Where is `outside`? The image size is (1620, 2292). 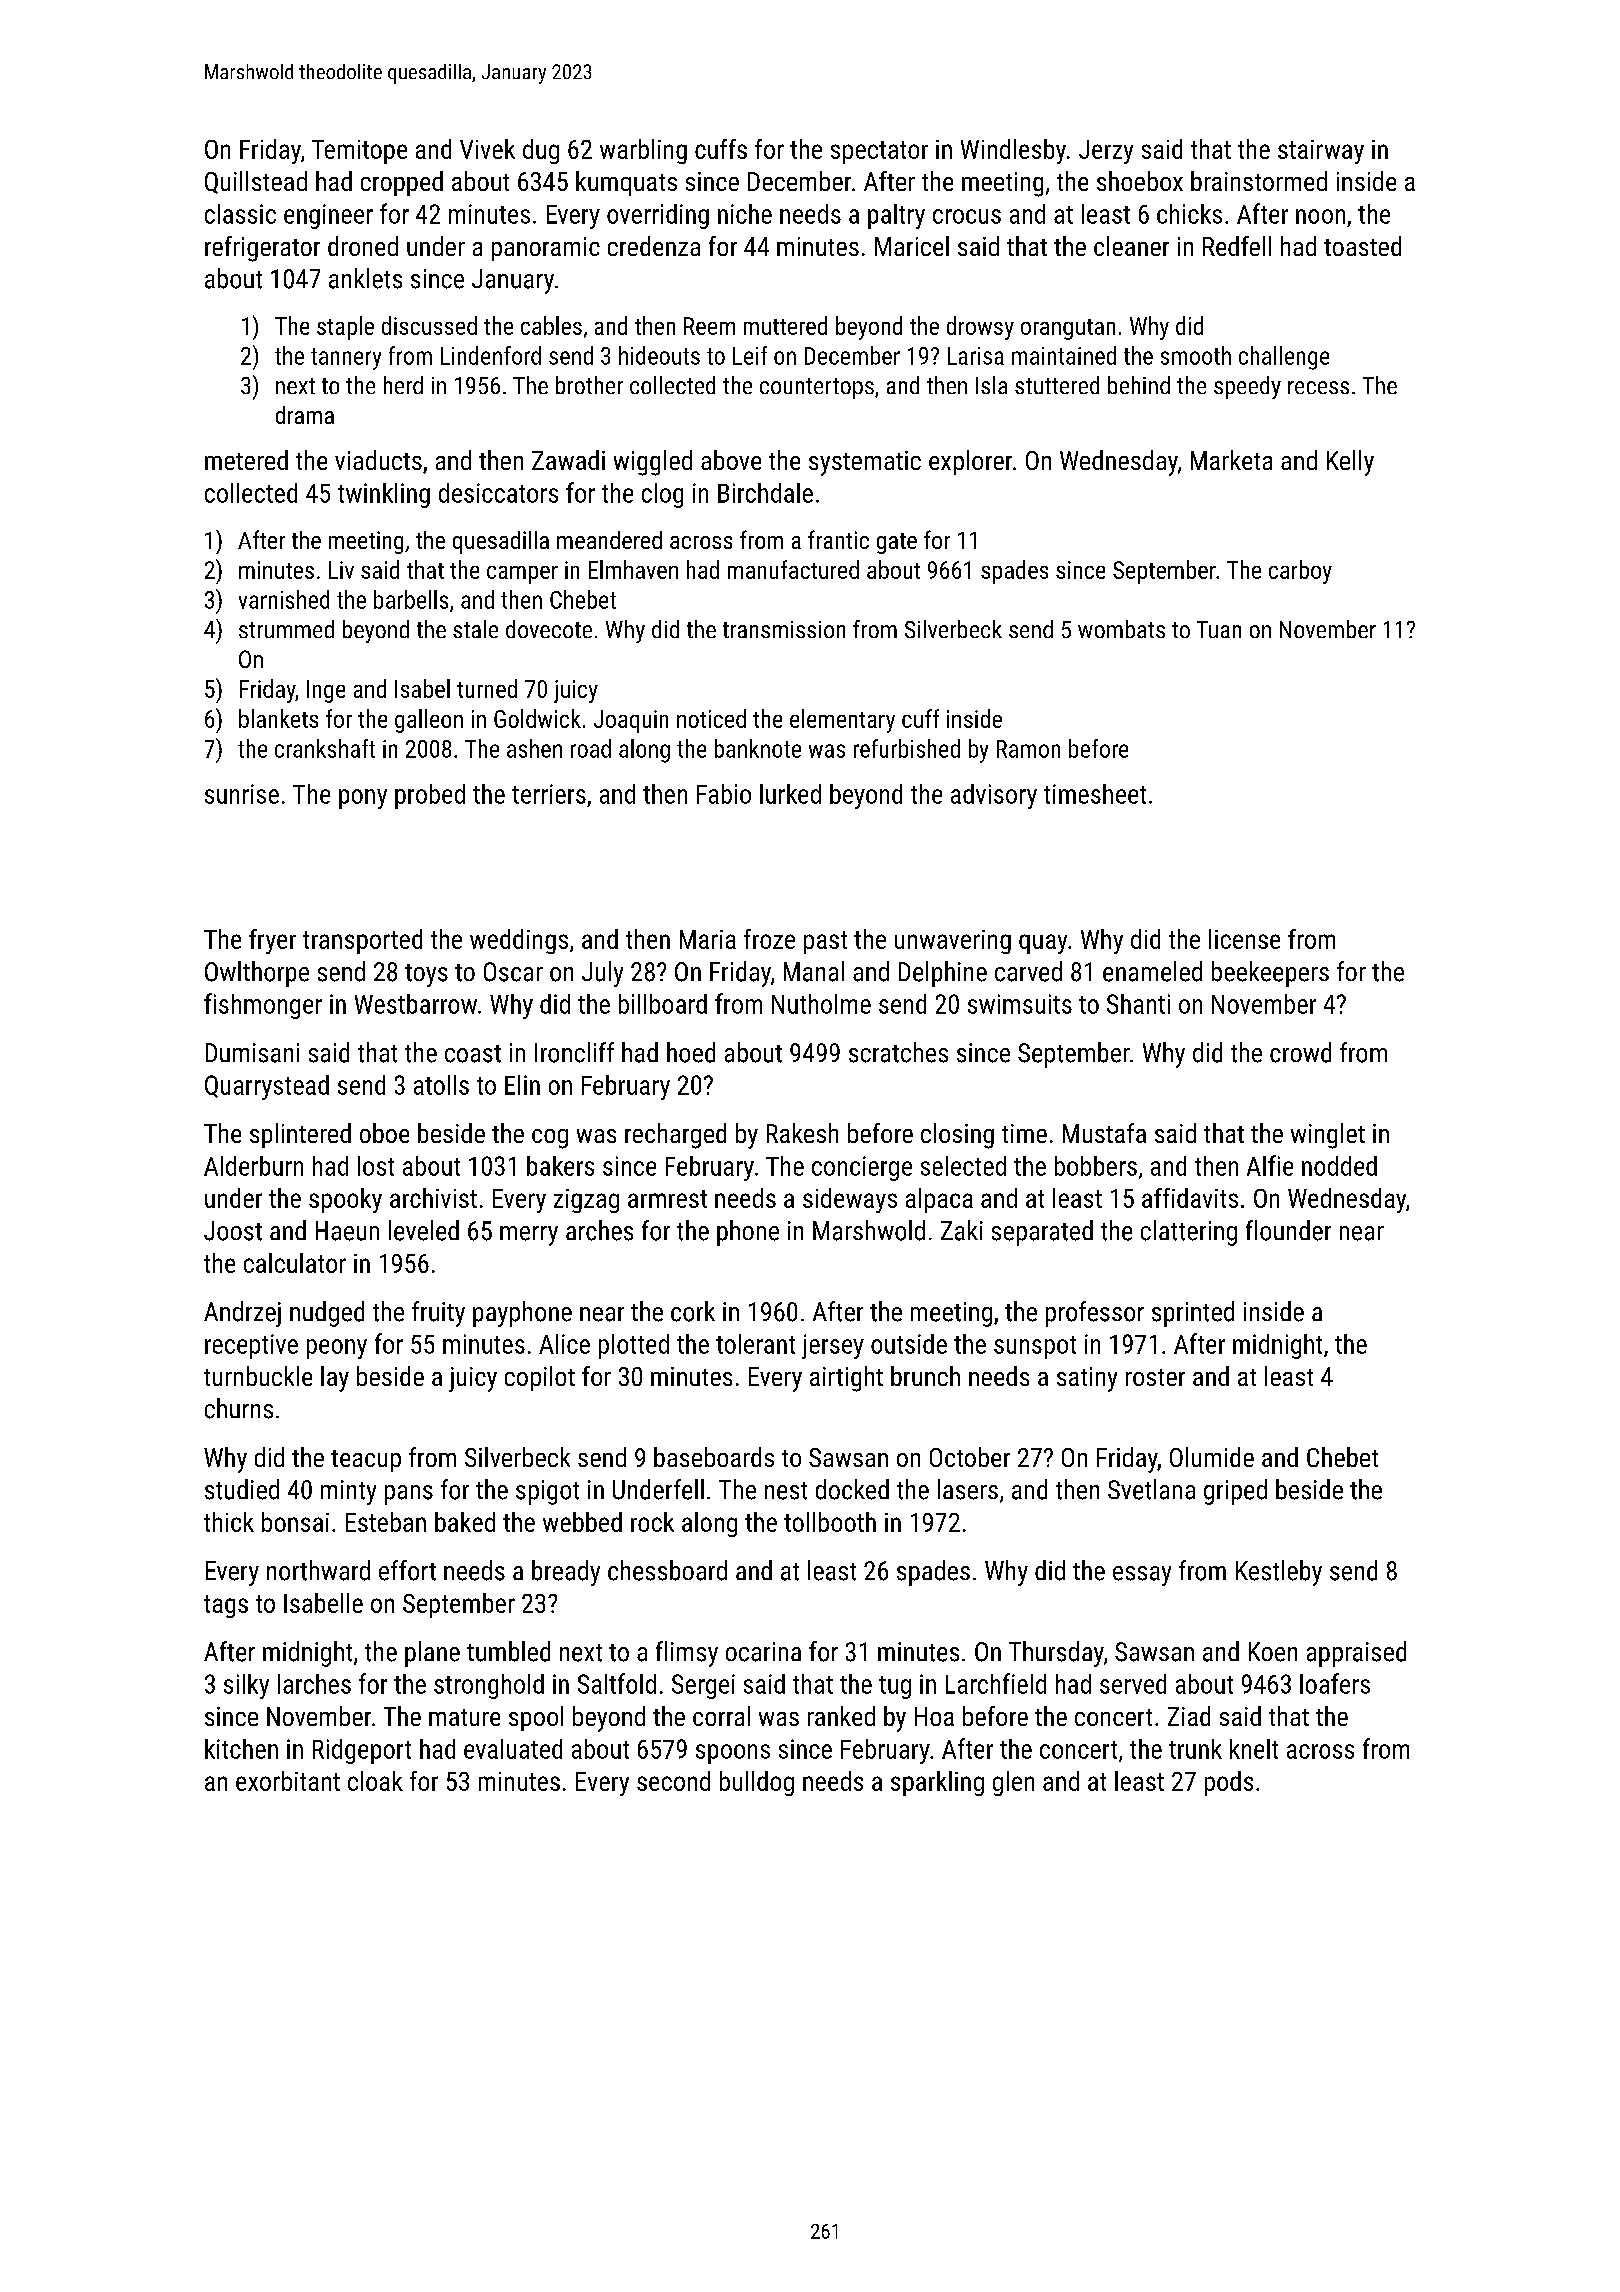 outside is located at coordinates (909, 1344).
